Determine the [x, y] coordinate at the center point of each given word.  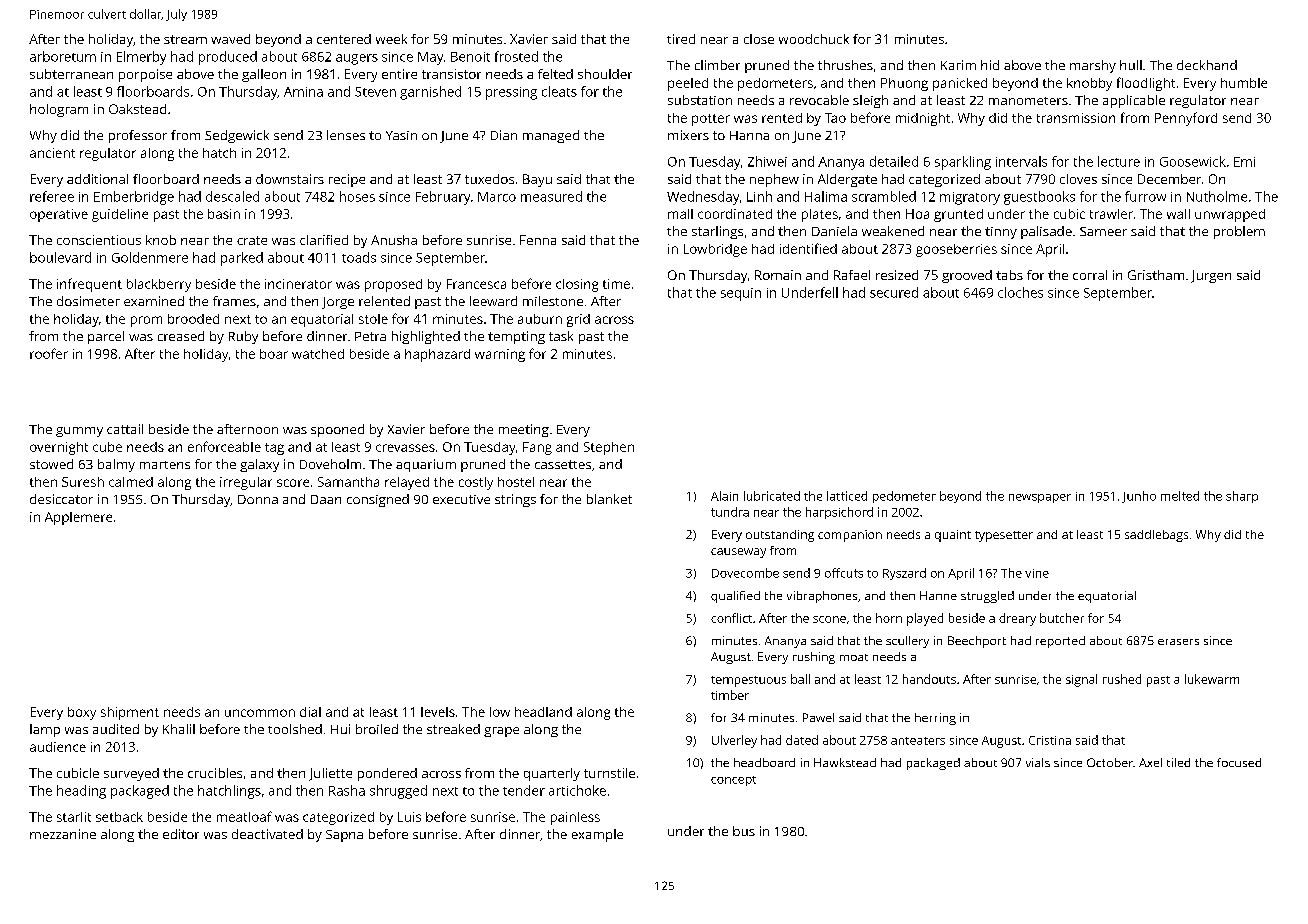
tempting [516, 337]
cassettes [563, 464]
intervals [1021, 161]
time [616, 284]
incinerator [298, 284]
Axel [1150, 762]
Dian [504, 135]
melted [1180, 496]
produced [228, 58]
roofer [49, 353]
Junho [1139, 497]
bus [744, 831]
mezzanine [63, 834]
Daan [326, 499]
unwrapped [1230, 215]
